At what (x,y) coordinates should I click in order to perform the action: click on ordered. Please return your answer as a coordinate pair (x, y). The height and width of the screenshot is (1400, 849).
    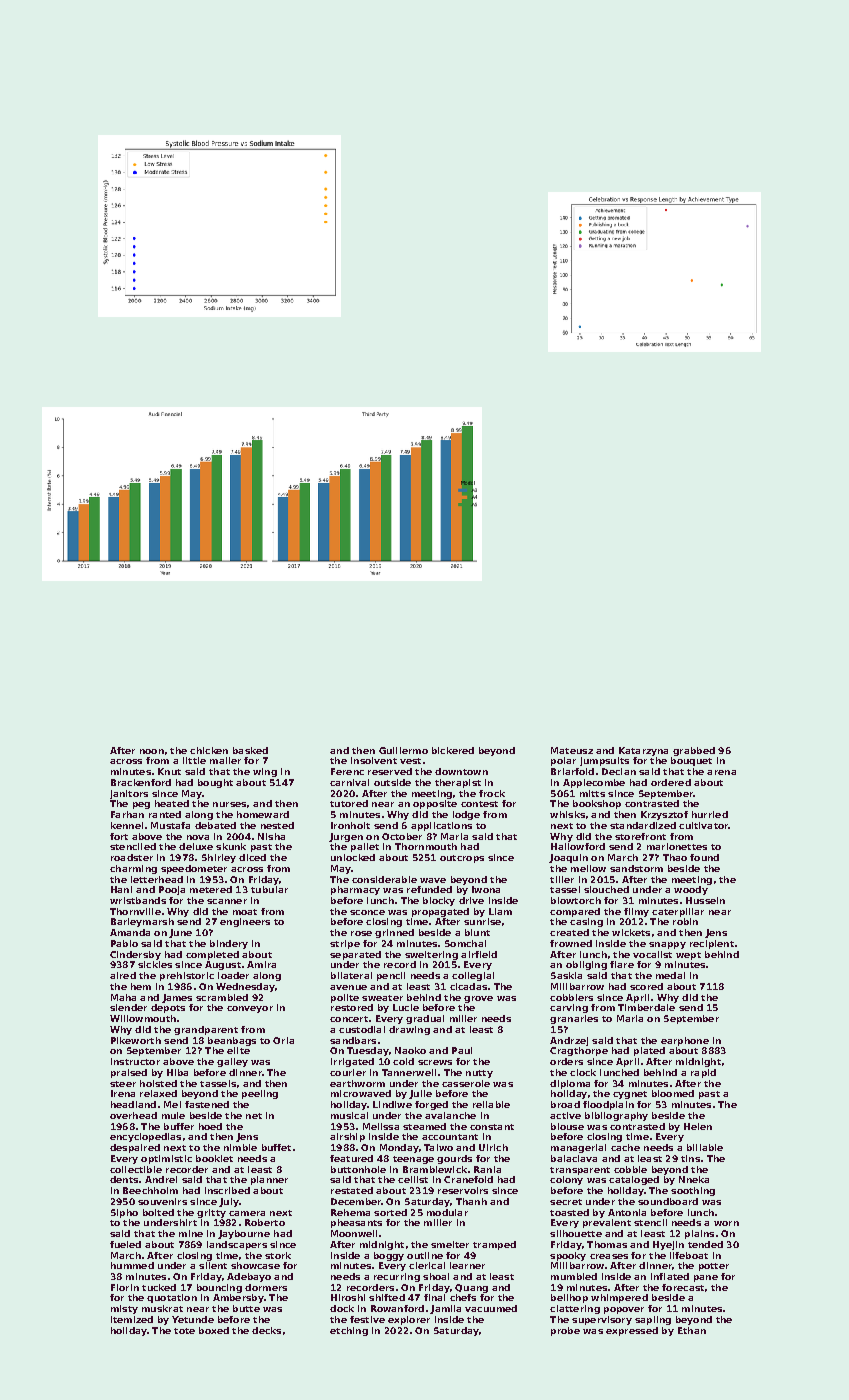
    Looking at the image, I should click on (671, 782).
